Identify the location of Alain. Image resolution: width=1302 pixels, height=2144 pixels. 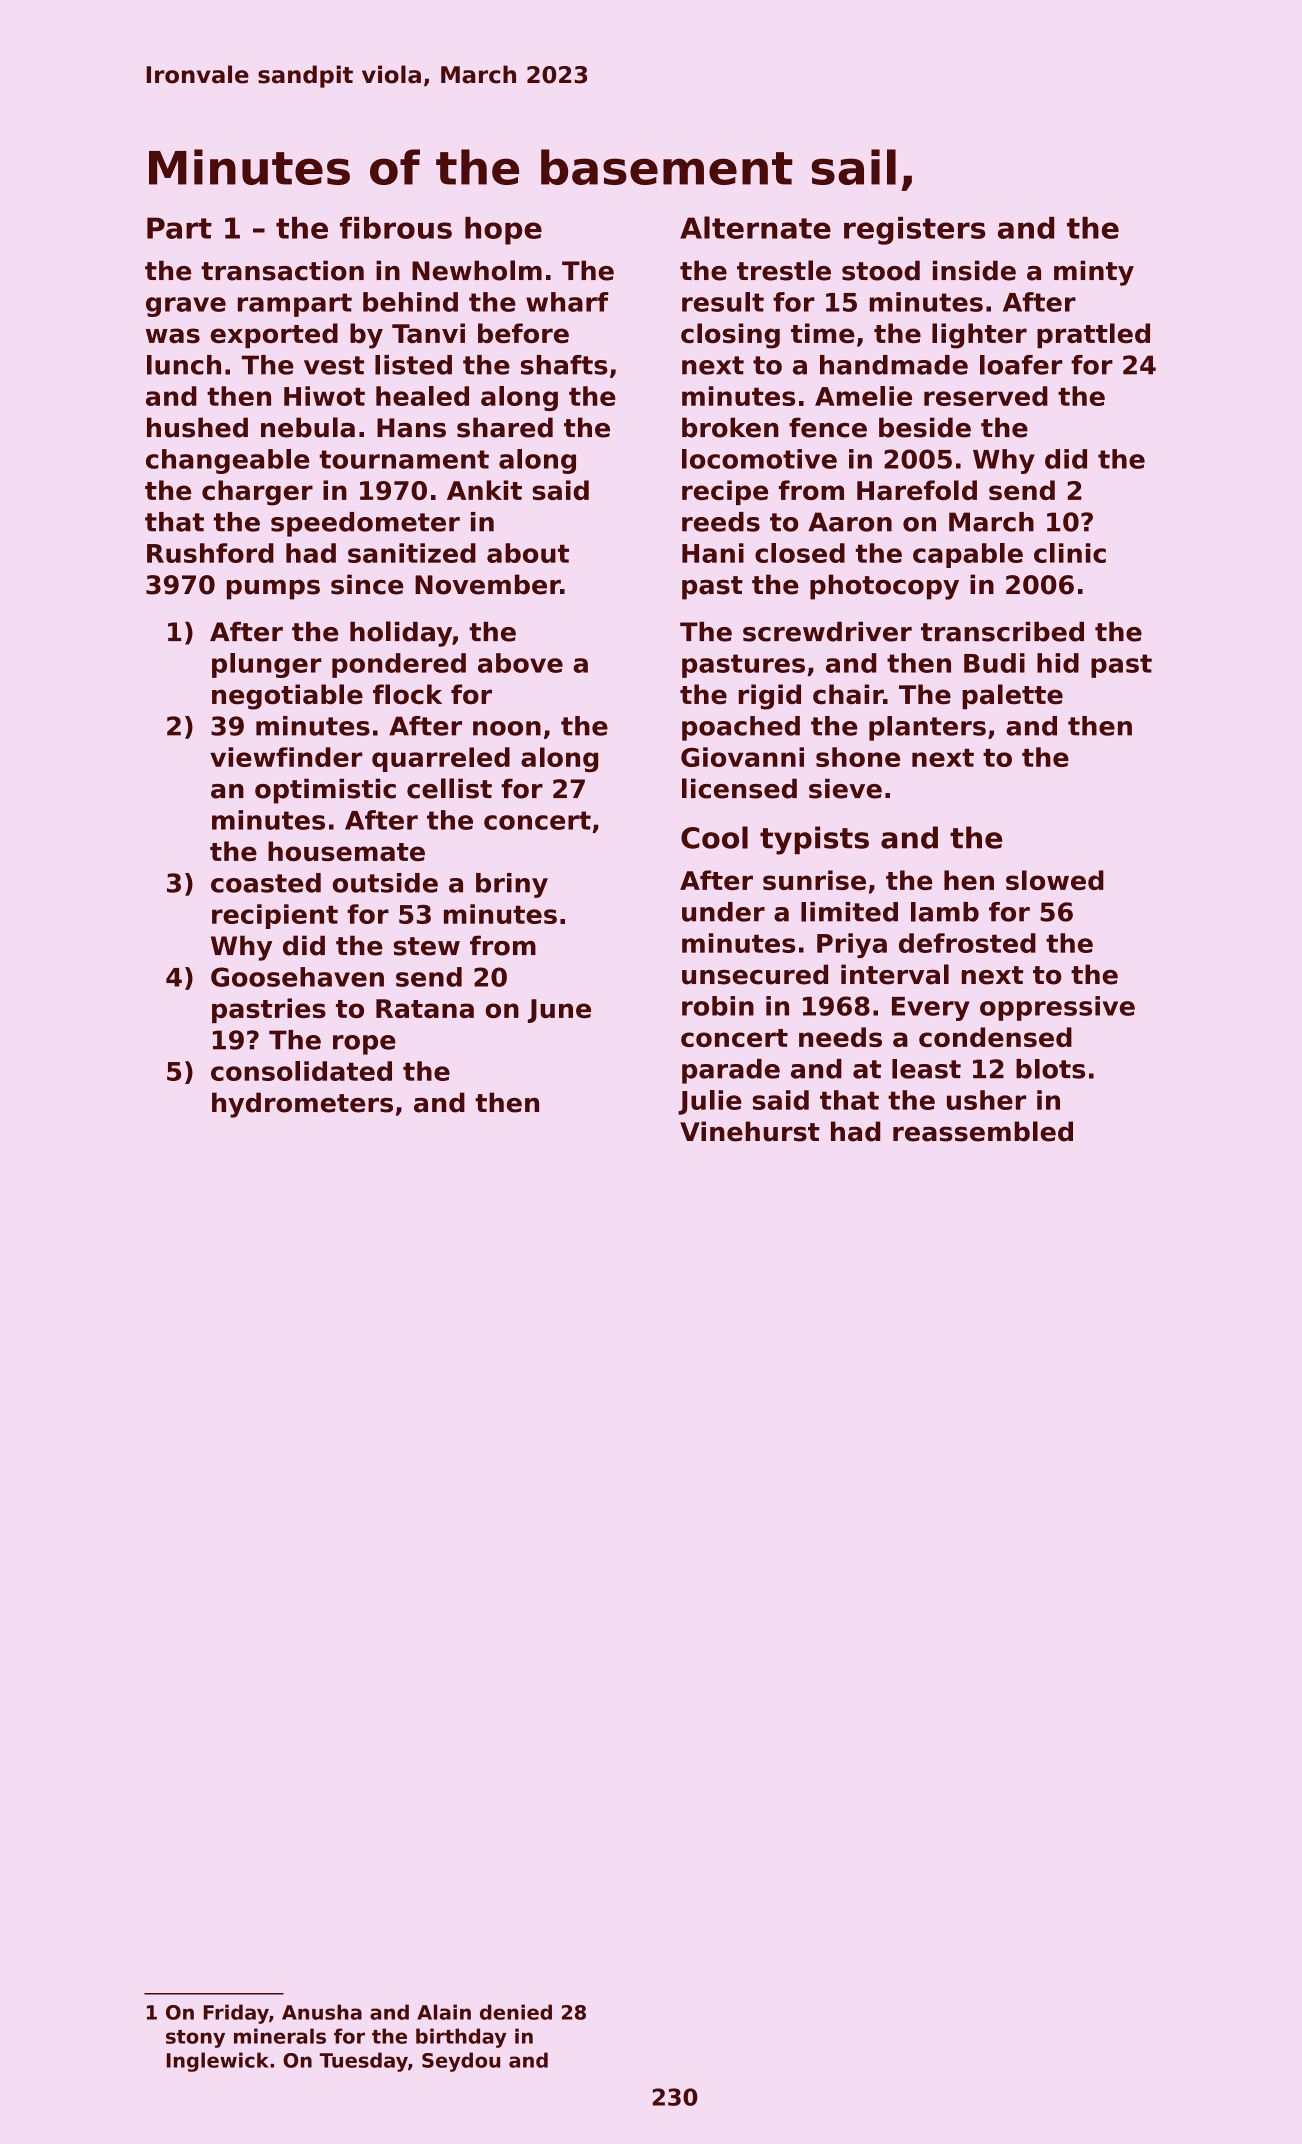
(444, 2012).
